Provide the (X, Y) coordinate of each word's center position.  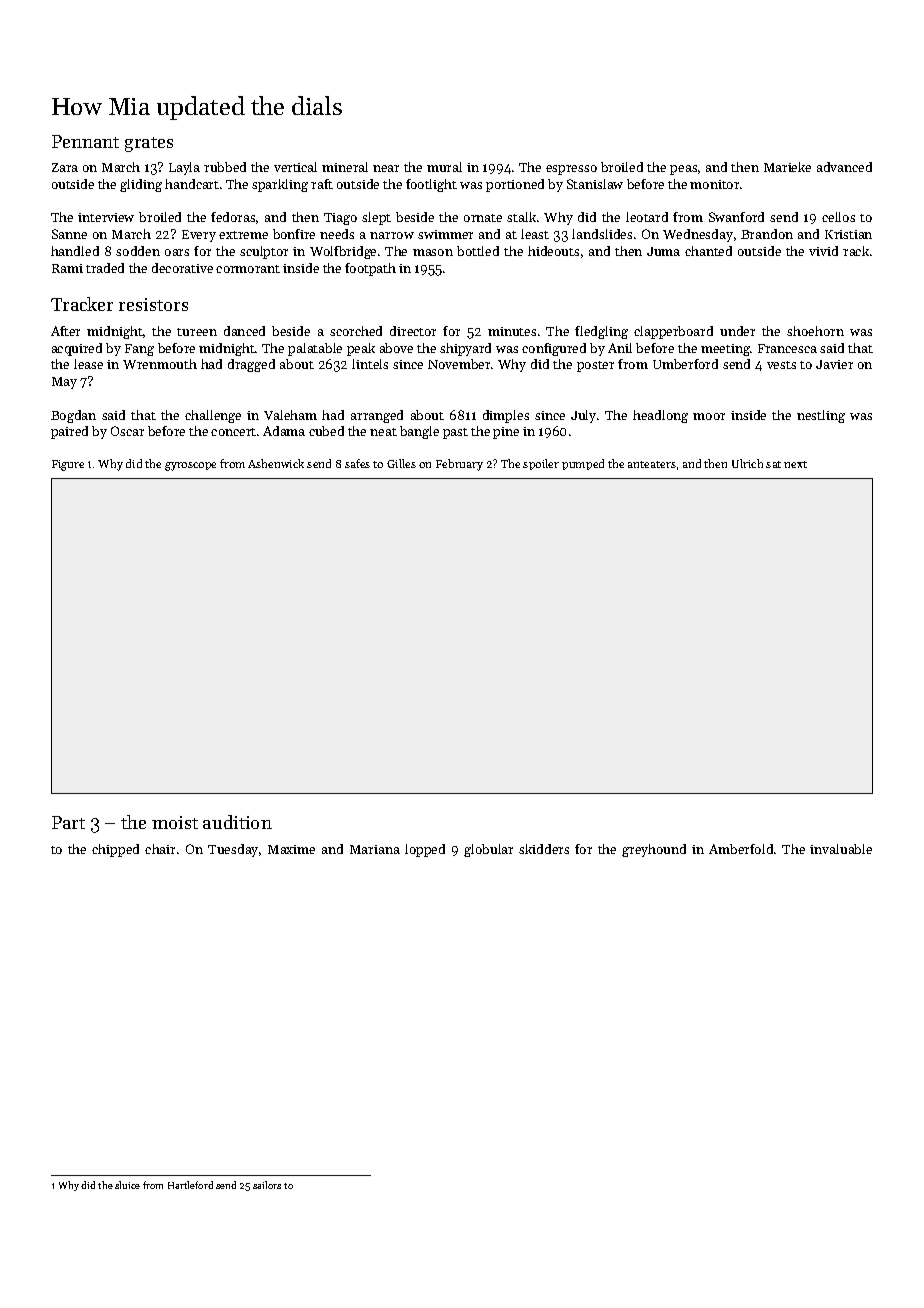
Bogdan (73, 416)
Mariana (375, 849)
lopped (425, 850)
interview (106, 217)
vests (781, 365)
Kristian (848, 234)
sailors (267, 1185)
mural (444, 167)
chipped (115, 850)
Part (68, 822)
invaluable (841, 849)
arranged (377, 416)
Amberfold (741, 849)
